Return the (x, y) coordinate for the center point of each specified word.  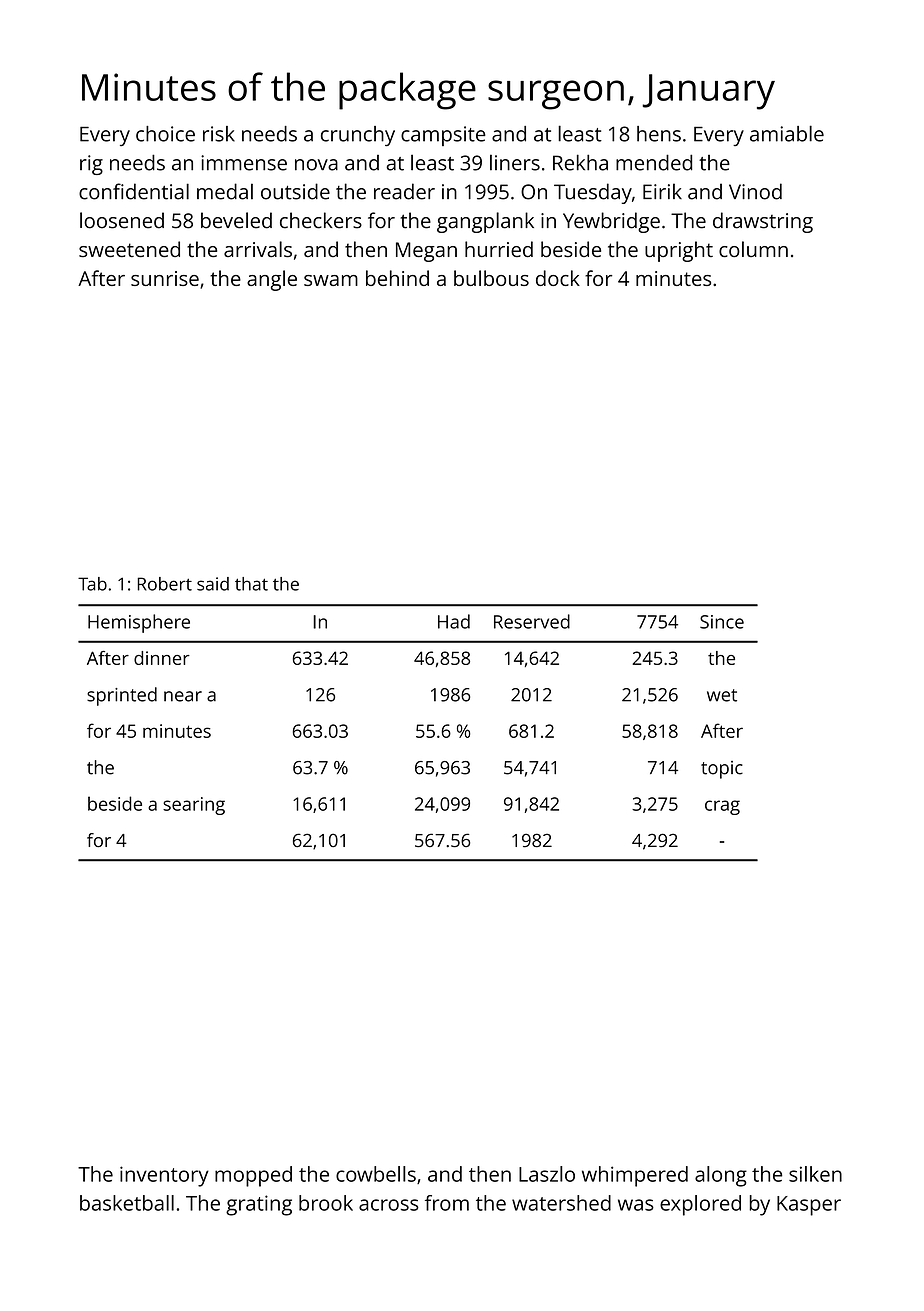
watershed (561, 1203)
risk (219, 134)
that (251, 584)
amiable (787, 133)
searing (194, 806)
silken (815, 1174)
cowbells (376, 1174)
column (753, 249)
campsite (443, 136)
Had (454, 621)
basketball (127, 1203)
